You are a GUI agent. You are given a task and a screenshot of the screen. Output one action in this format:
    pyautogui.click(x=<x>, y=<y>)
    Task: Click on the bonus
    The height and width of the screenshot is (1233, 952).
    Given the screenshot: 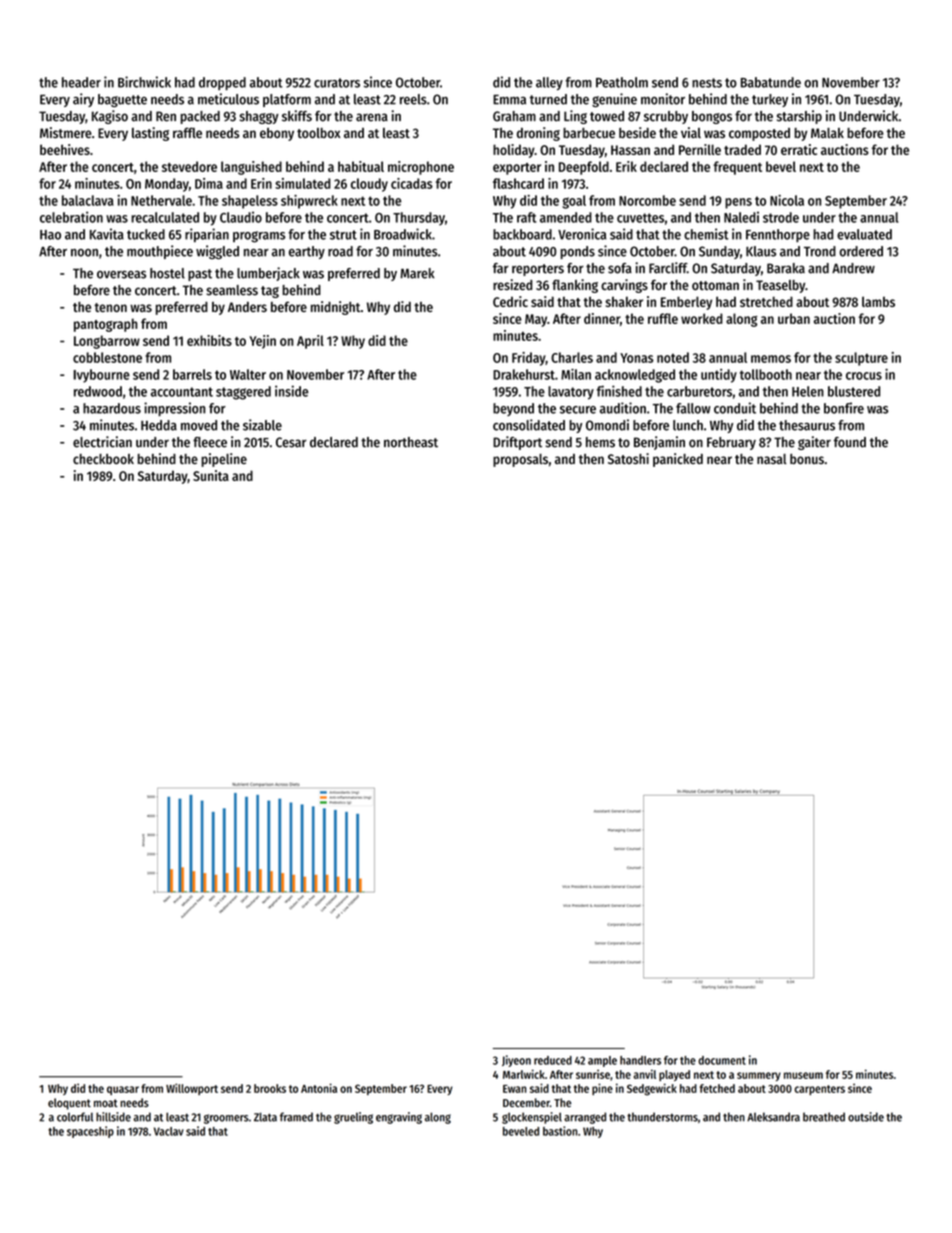 What is the action you would take?
    pyautogui.click(x=807, y=459)
